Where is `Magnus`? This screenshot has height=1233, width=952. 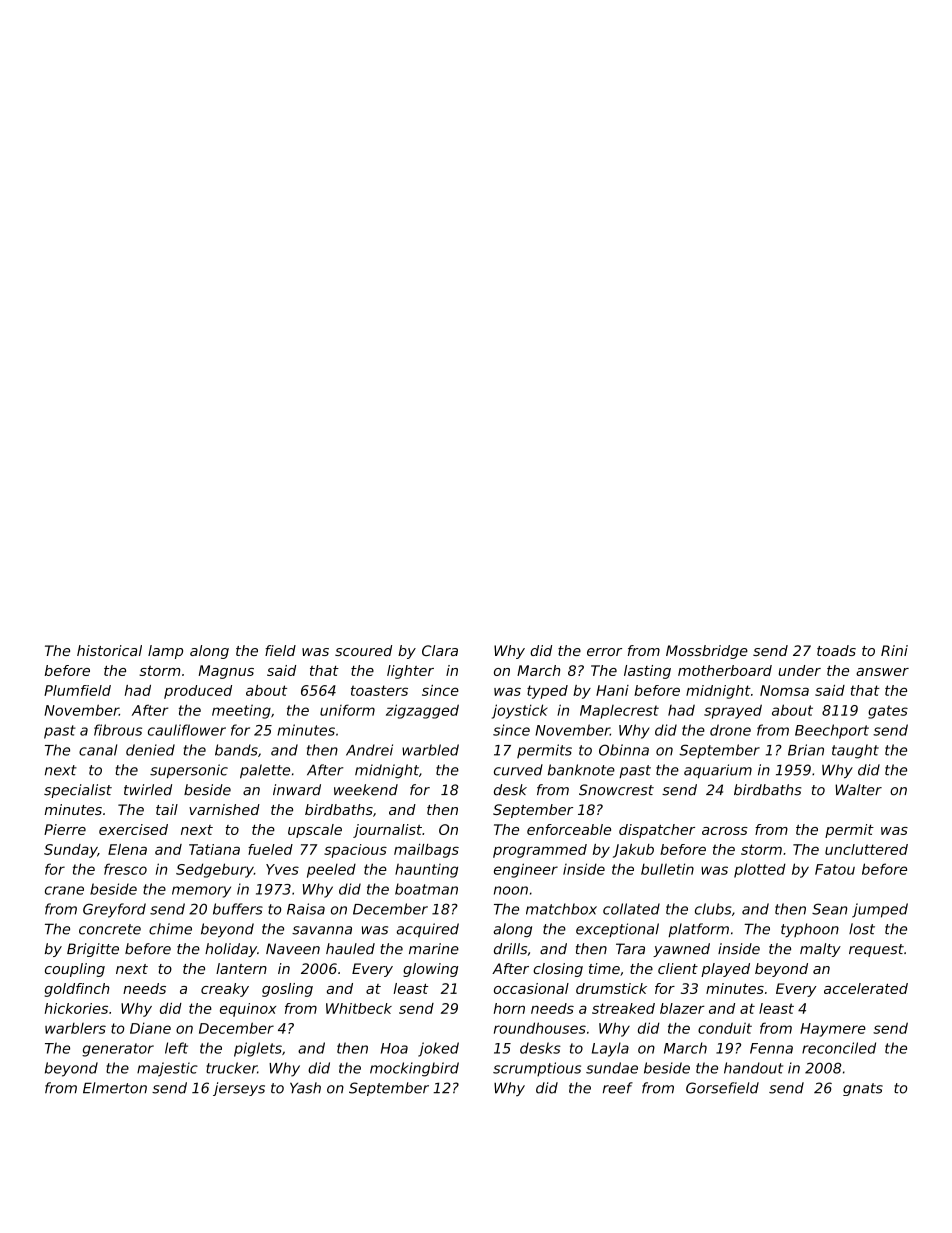 Magnus is located at coordinates (226, 672).
